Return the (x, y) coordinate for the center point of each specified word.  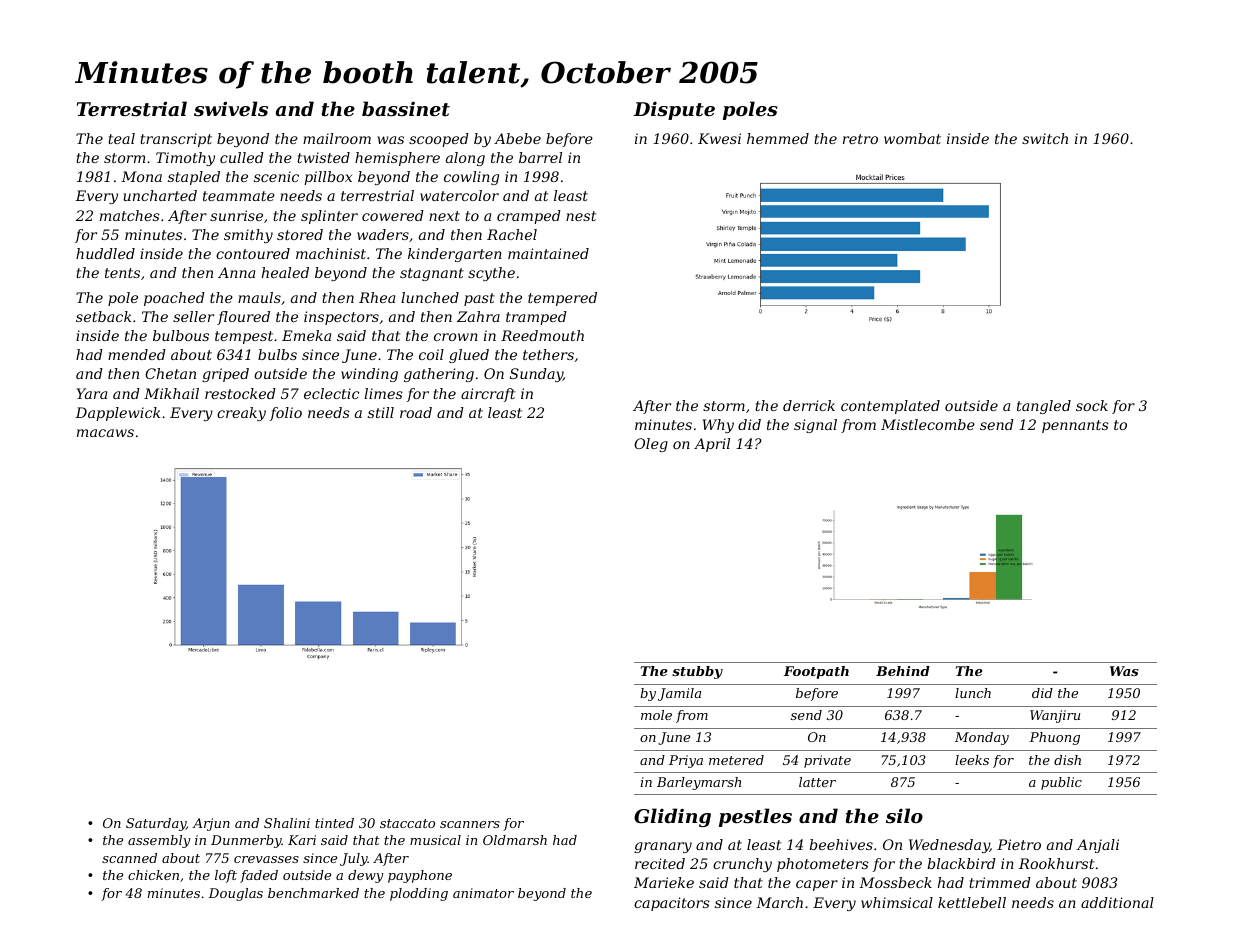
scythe (491, 274)
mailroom (337, 138)
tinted (334, 823)
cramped (529, 217)
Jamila (679, 694)
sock (1092, 405)
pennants (1075, 426)
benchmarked (313, 893)
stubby (697, 672)
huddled (105, 253)
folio (286, 414)
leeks (972, 760)
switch (1045, 138)
